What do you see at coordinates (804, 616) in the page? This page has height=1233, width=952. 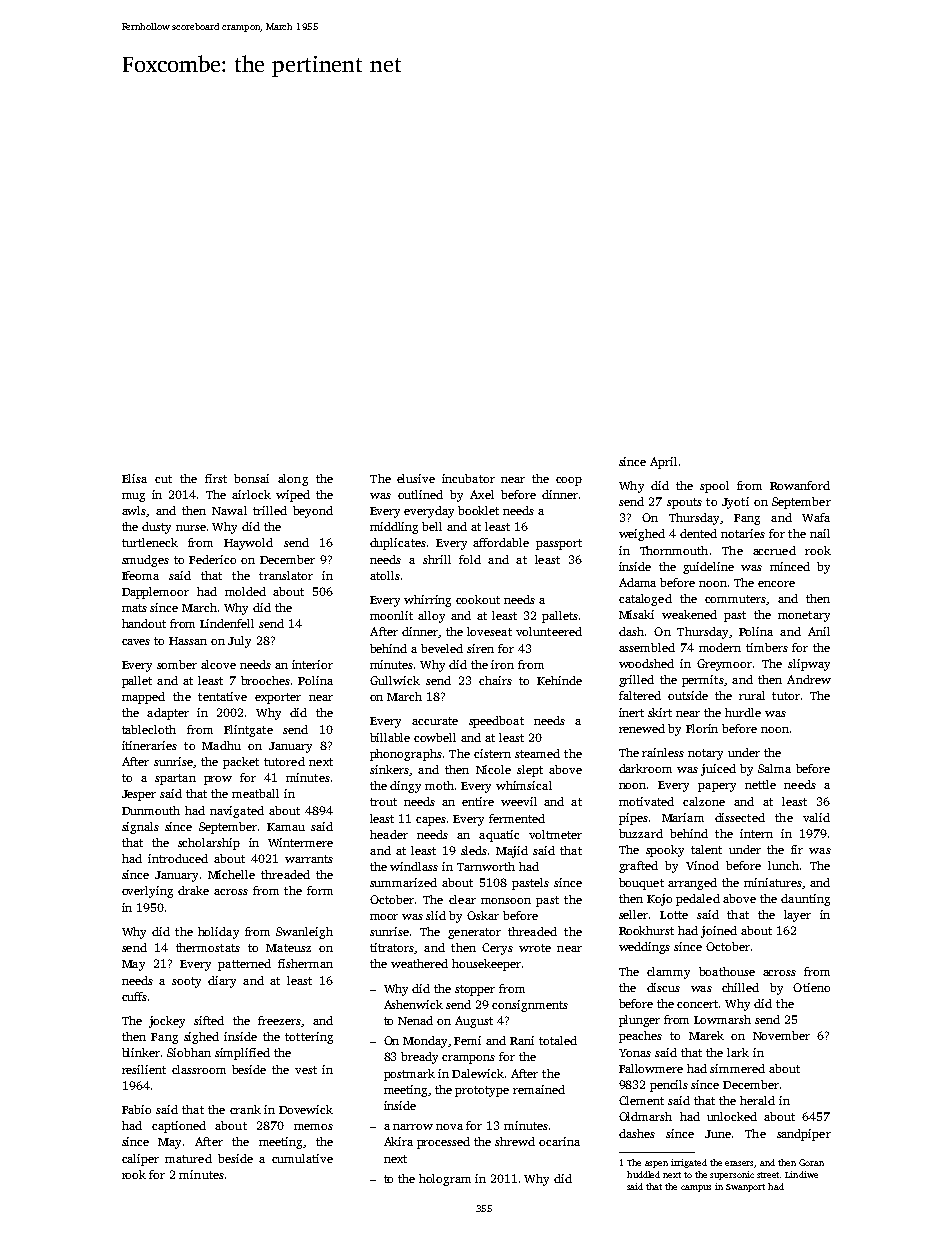 I see `monetary` at bounding box center [804, 616].
